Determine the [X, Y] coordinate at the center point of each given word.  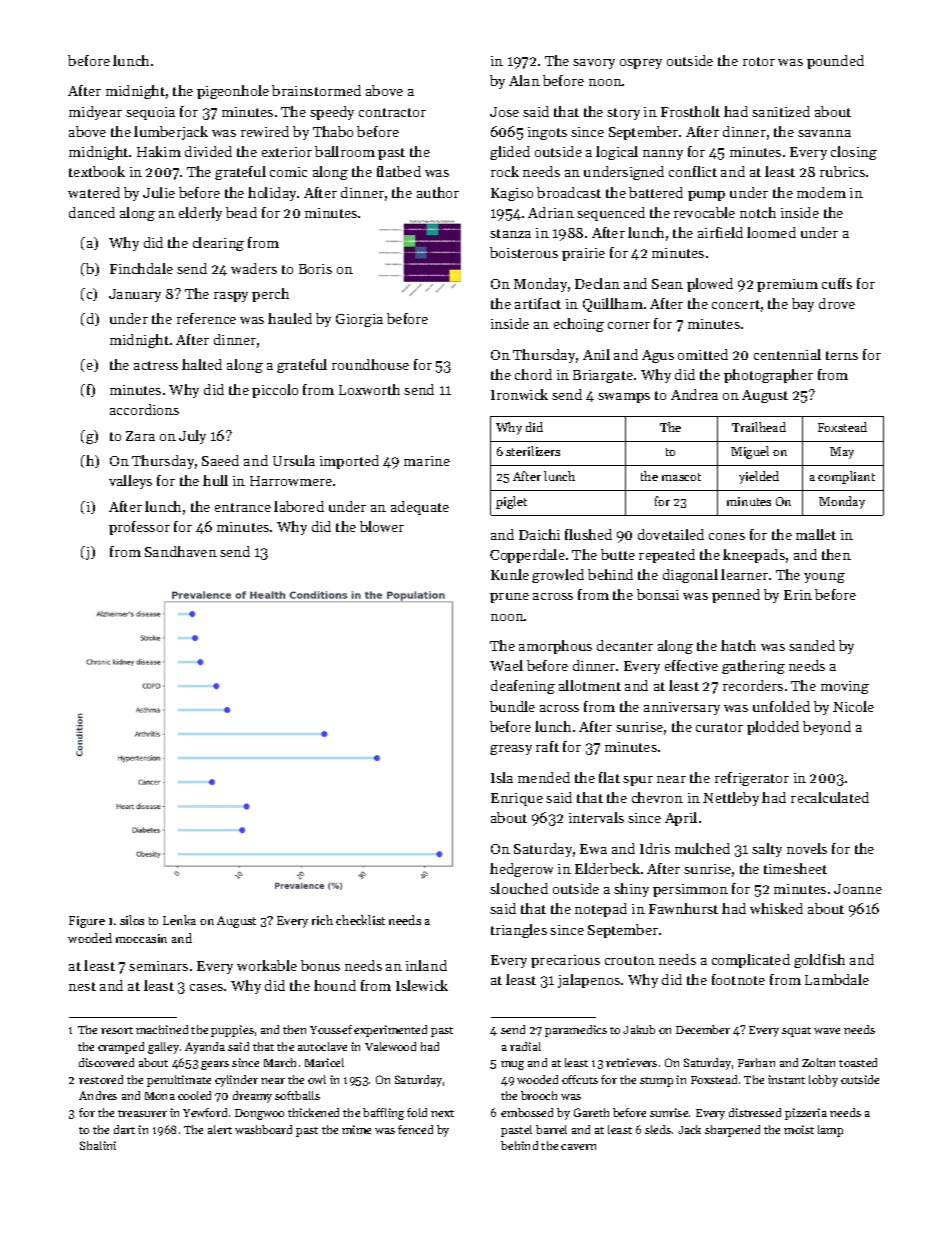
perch [270, 295]
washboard [263, 1129]
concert [736, 304]
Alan [524, 80]
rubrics [842, 171]
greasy [511, 750]
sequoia [150, 113]
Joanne [858, 889]
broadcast [569, 192]
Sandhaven [181, 551]
